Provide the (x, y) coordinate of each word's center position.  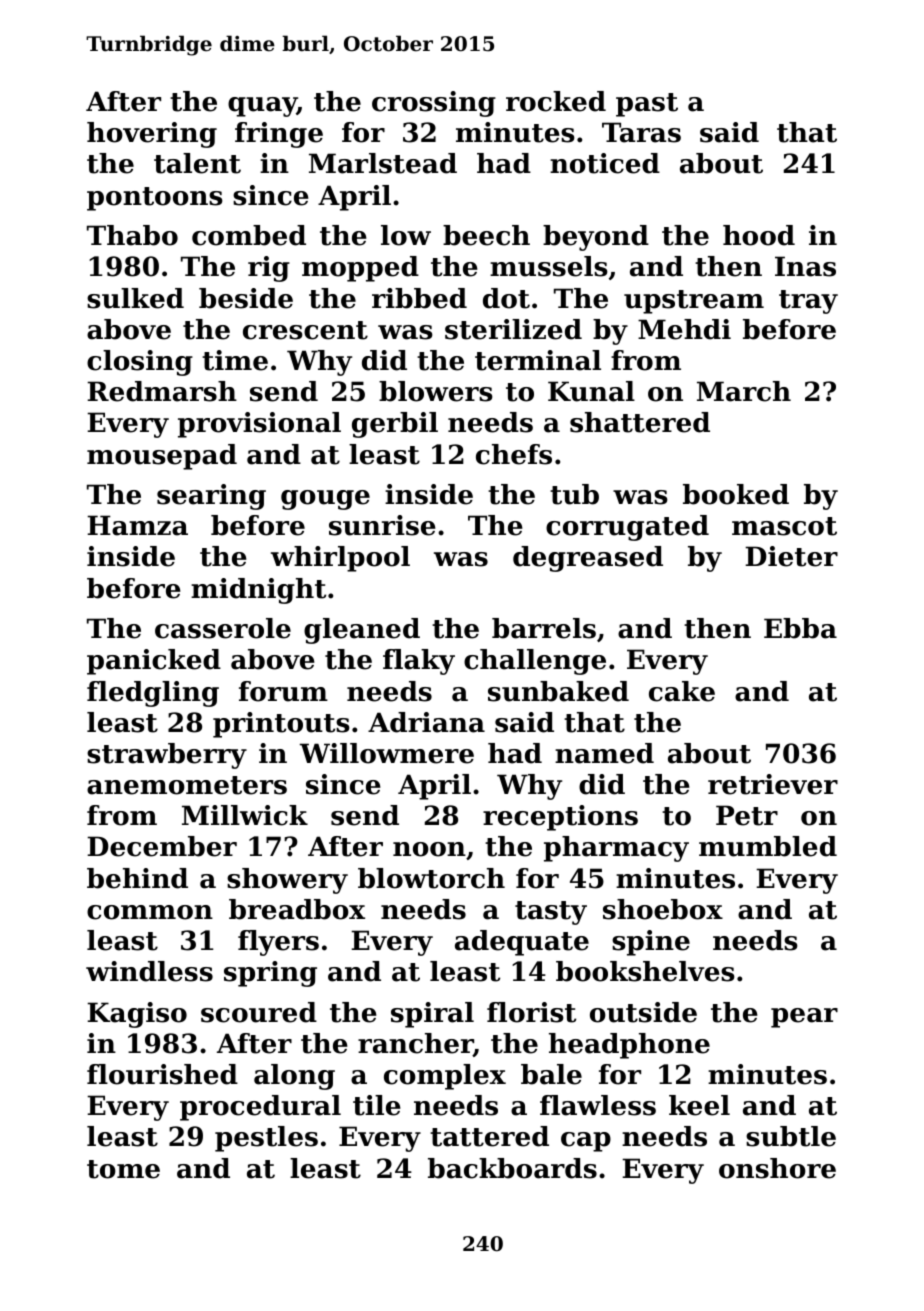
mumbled (768, 846)
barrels (544, 628)
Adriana (426, 722)
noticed (605, 163)
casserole (223, 628)
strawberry (167, 756)
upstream (694, 302)
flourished (162, 1074)
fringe (279, 135)
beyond (596, 238)
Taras (641, 132)
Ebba (800, 628)
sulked (135, 298)
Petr (747, 815)
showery (287, 881)
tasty (551, 913)
